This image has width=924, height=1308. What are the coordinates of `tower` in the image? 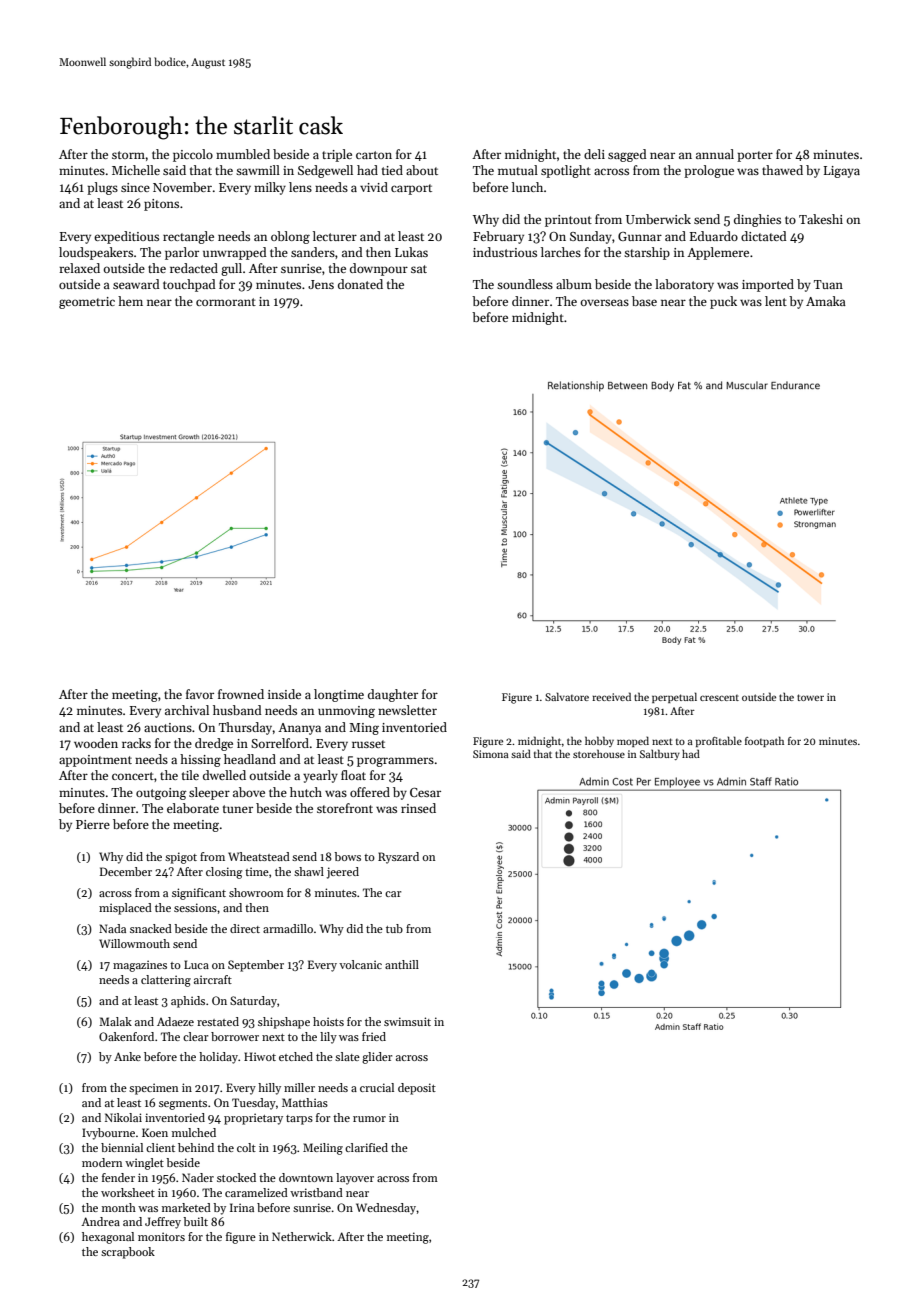 It's located at (810, 697).
